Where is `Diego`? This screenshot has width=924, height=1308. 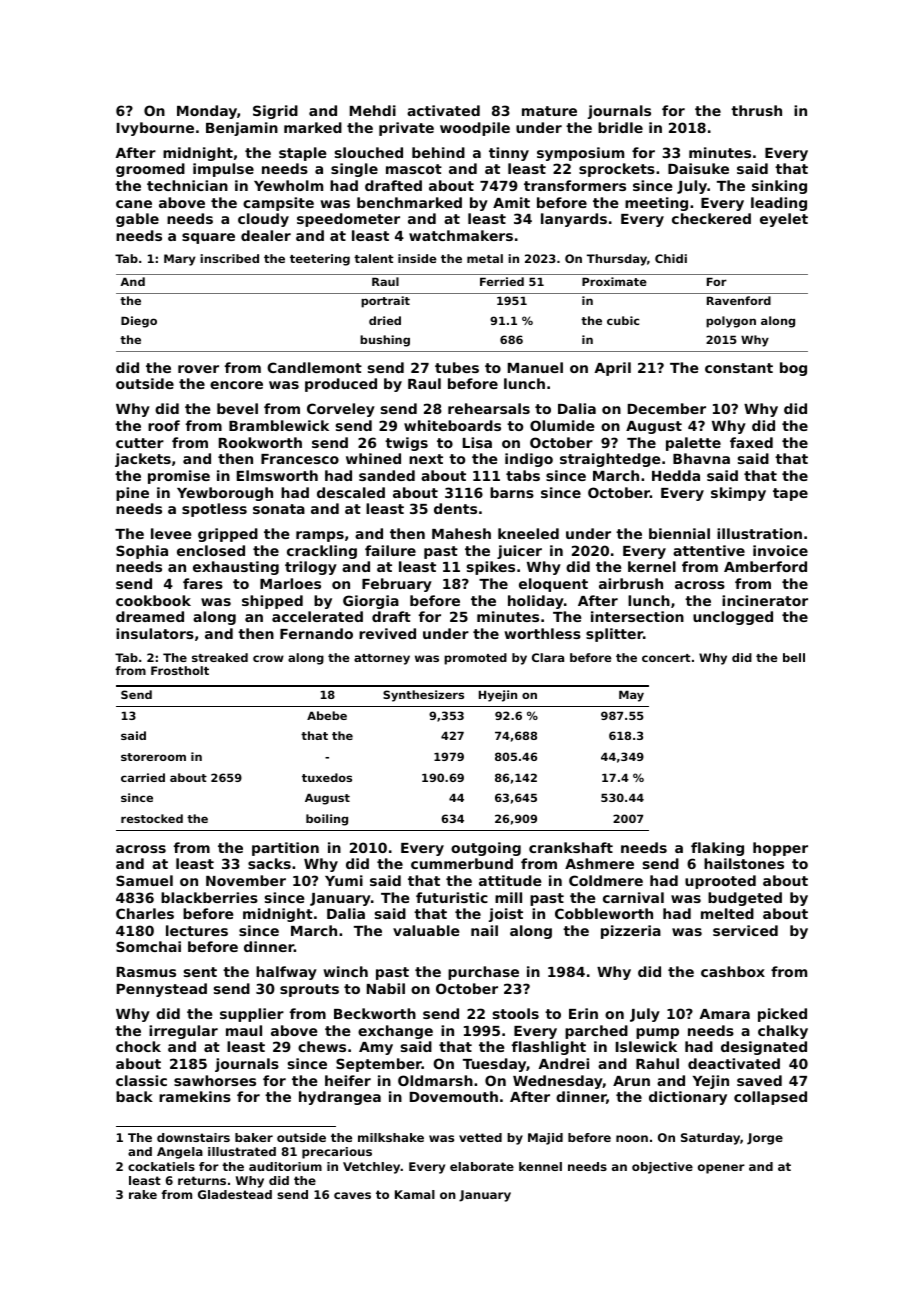 Diego is located at coordinates (139, 322).
